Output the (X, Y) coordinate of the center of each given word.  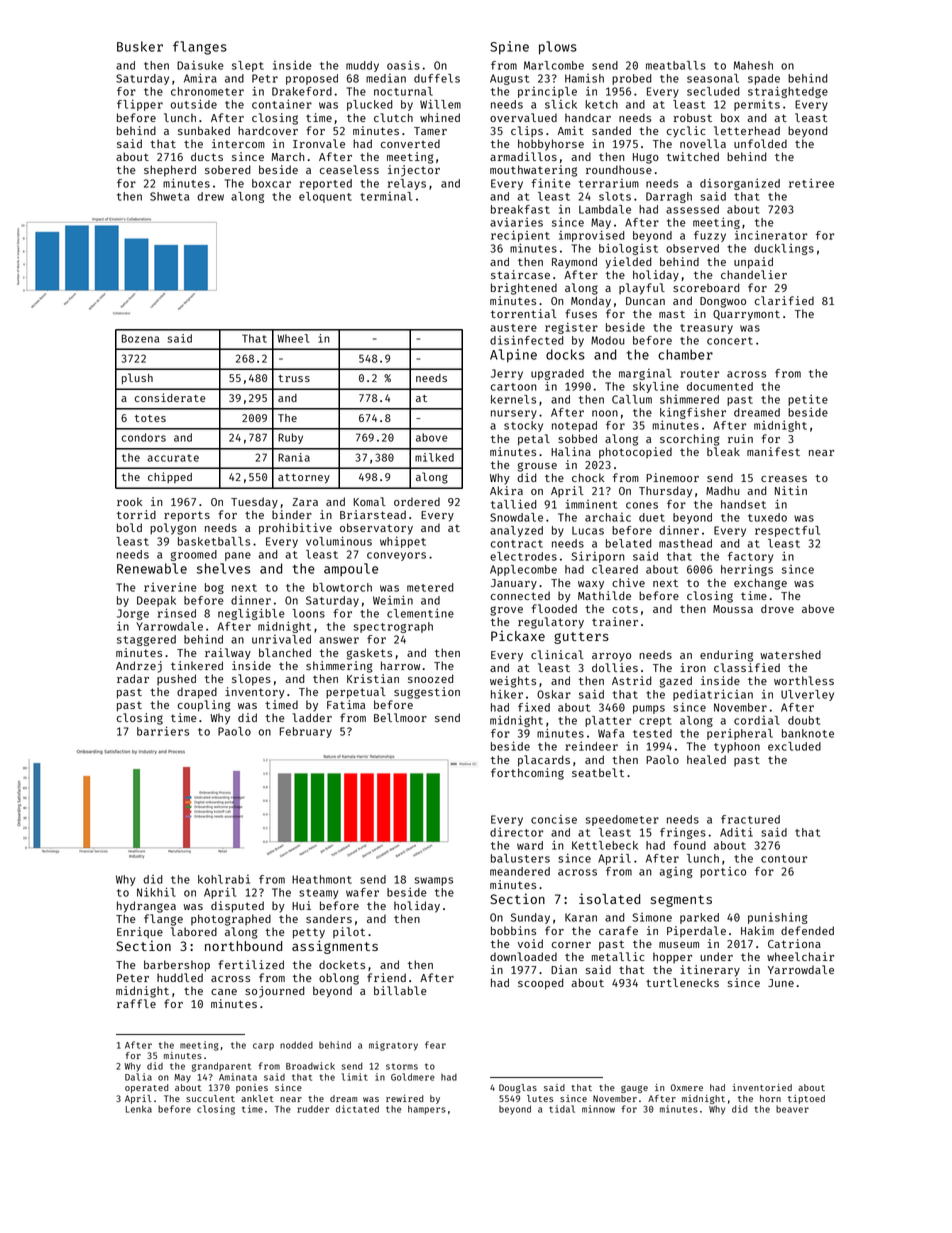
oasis (403, 65)
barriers (163, 731)
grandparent (221, 1067)
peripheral (740, 734)
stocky (523, 426)
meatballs (676, 65)
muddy (362, 66)
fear (435, 1045)
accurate (173, 458)
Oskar (554, 694)
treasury (706, 329)
